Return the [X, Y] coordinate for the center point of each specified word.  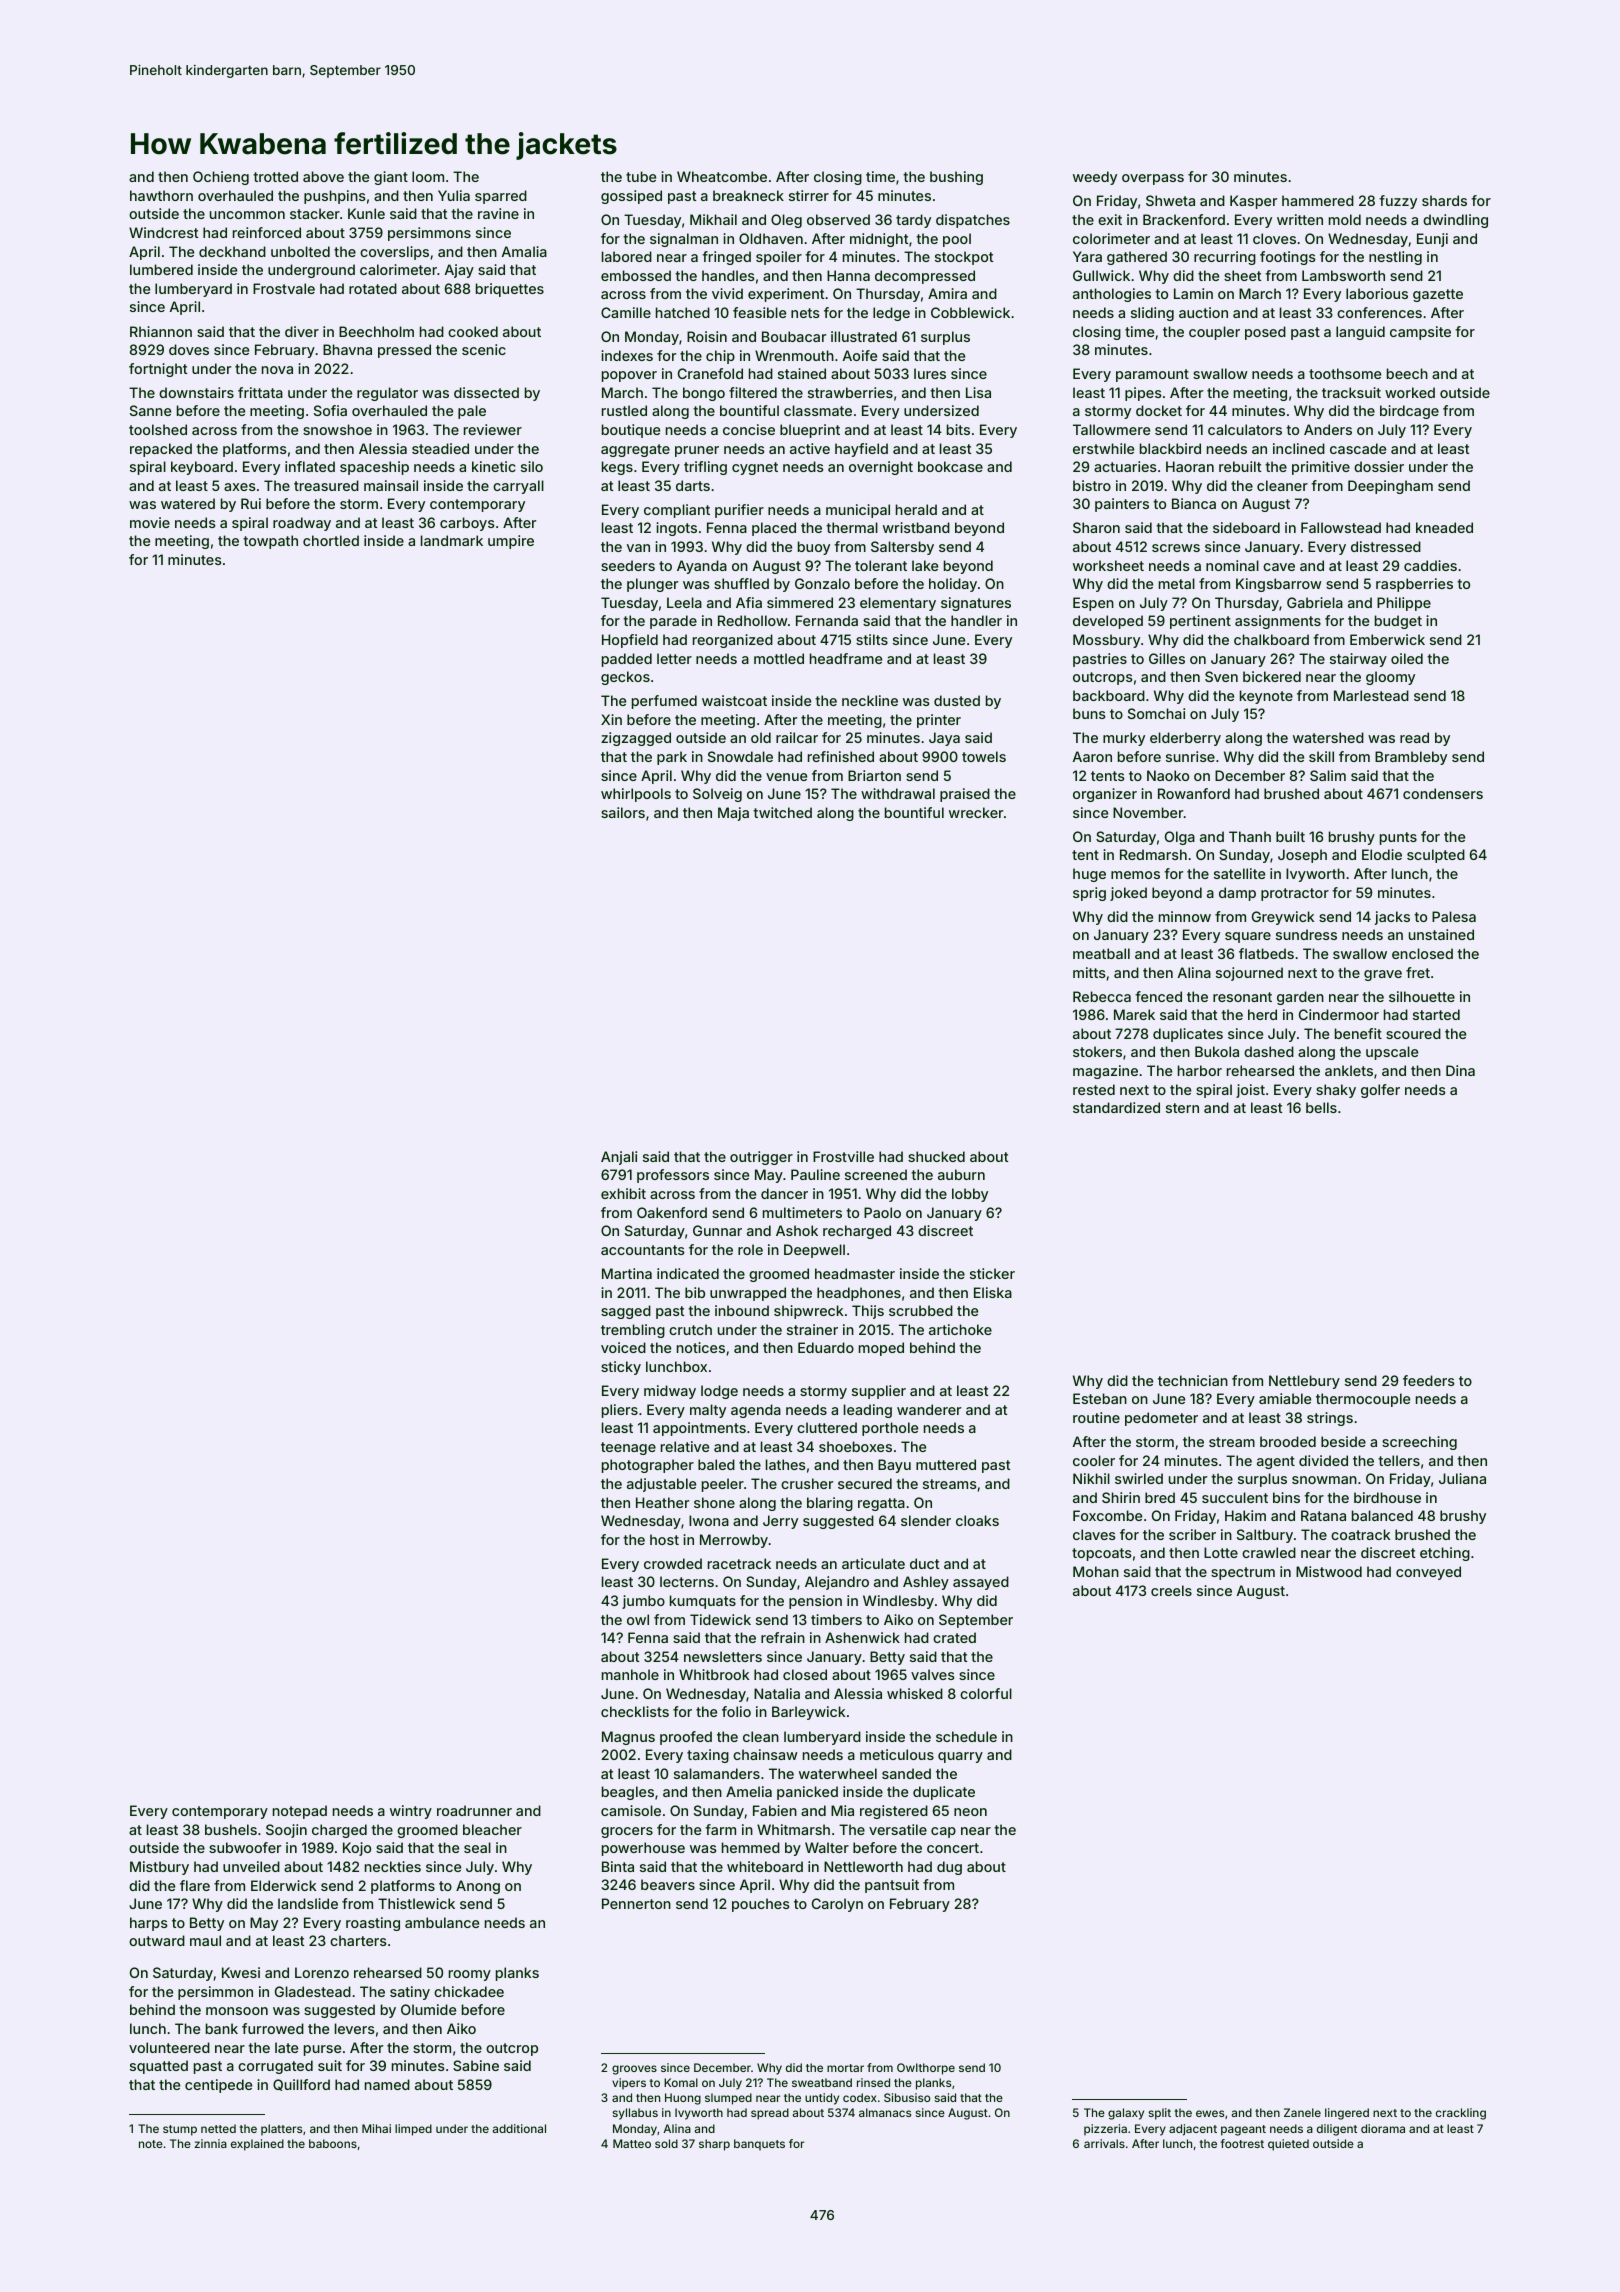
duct [924, 1563]
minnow [1185, 916]
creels [1171, 1590]
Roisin [707, 336]
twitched [782, 812]
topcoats [1102, 1554]
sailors [623, 812]
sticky [621, 1368]
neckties [393, 1866]
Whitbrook [714, 1674]
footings [1288, 258]
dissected [486, 392]
